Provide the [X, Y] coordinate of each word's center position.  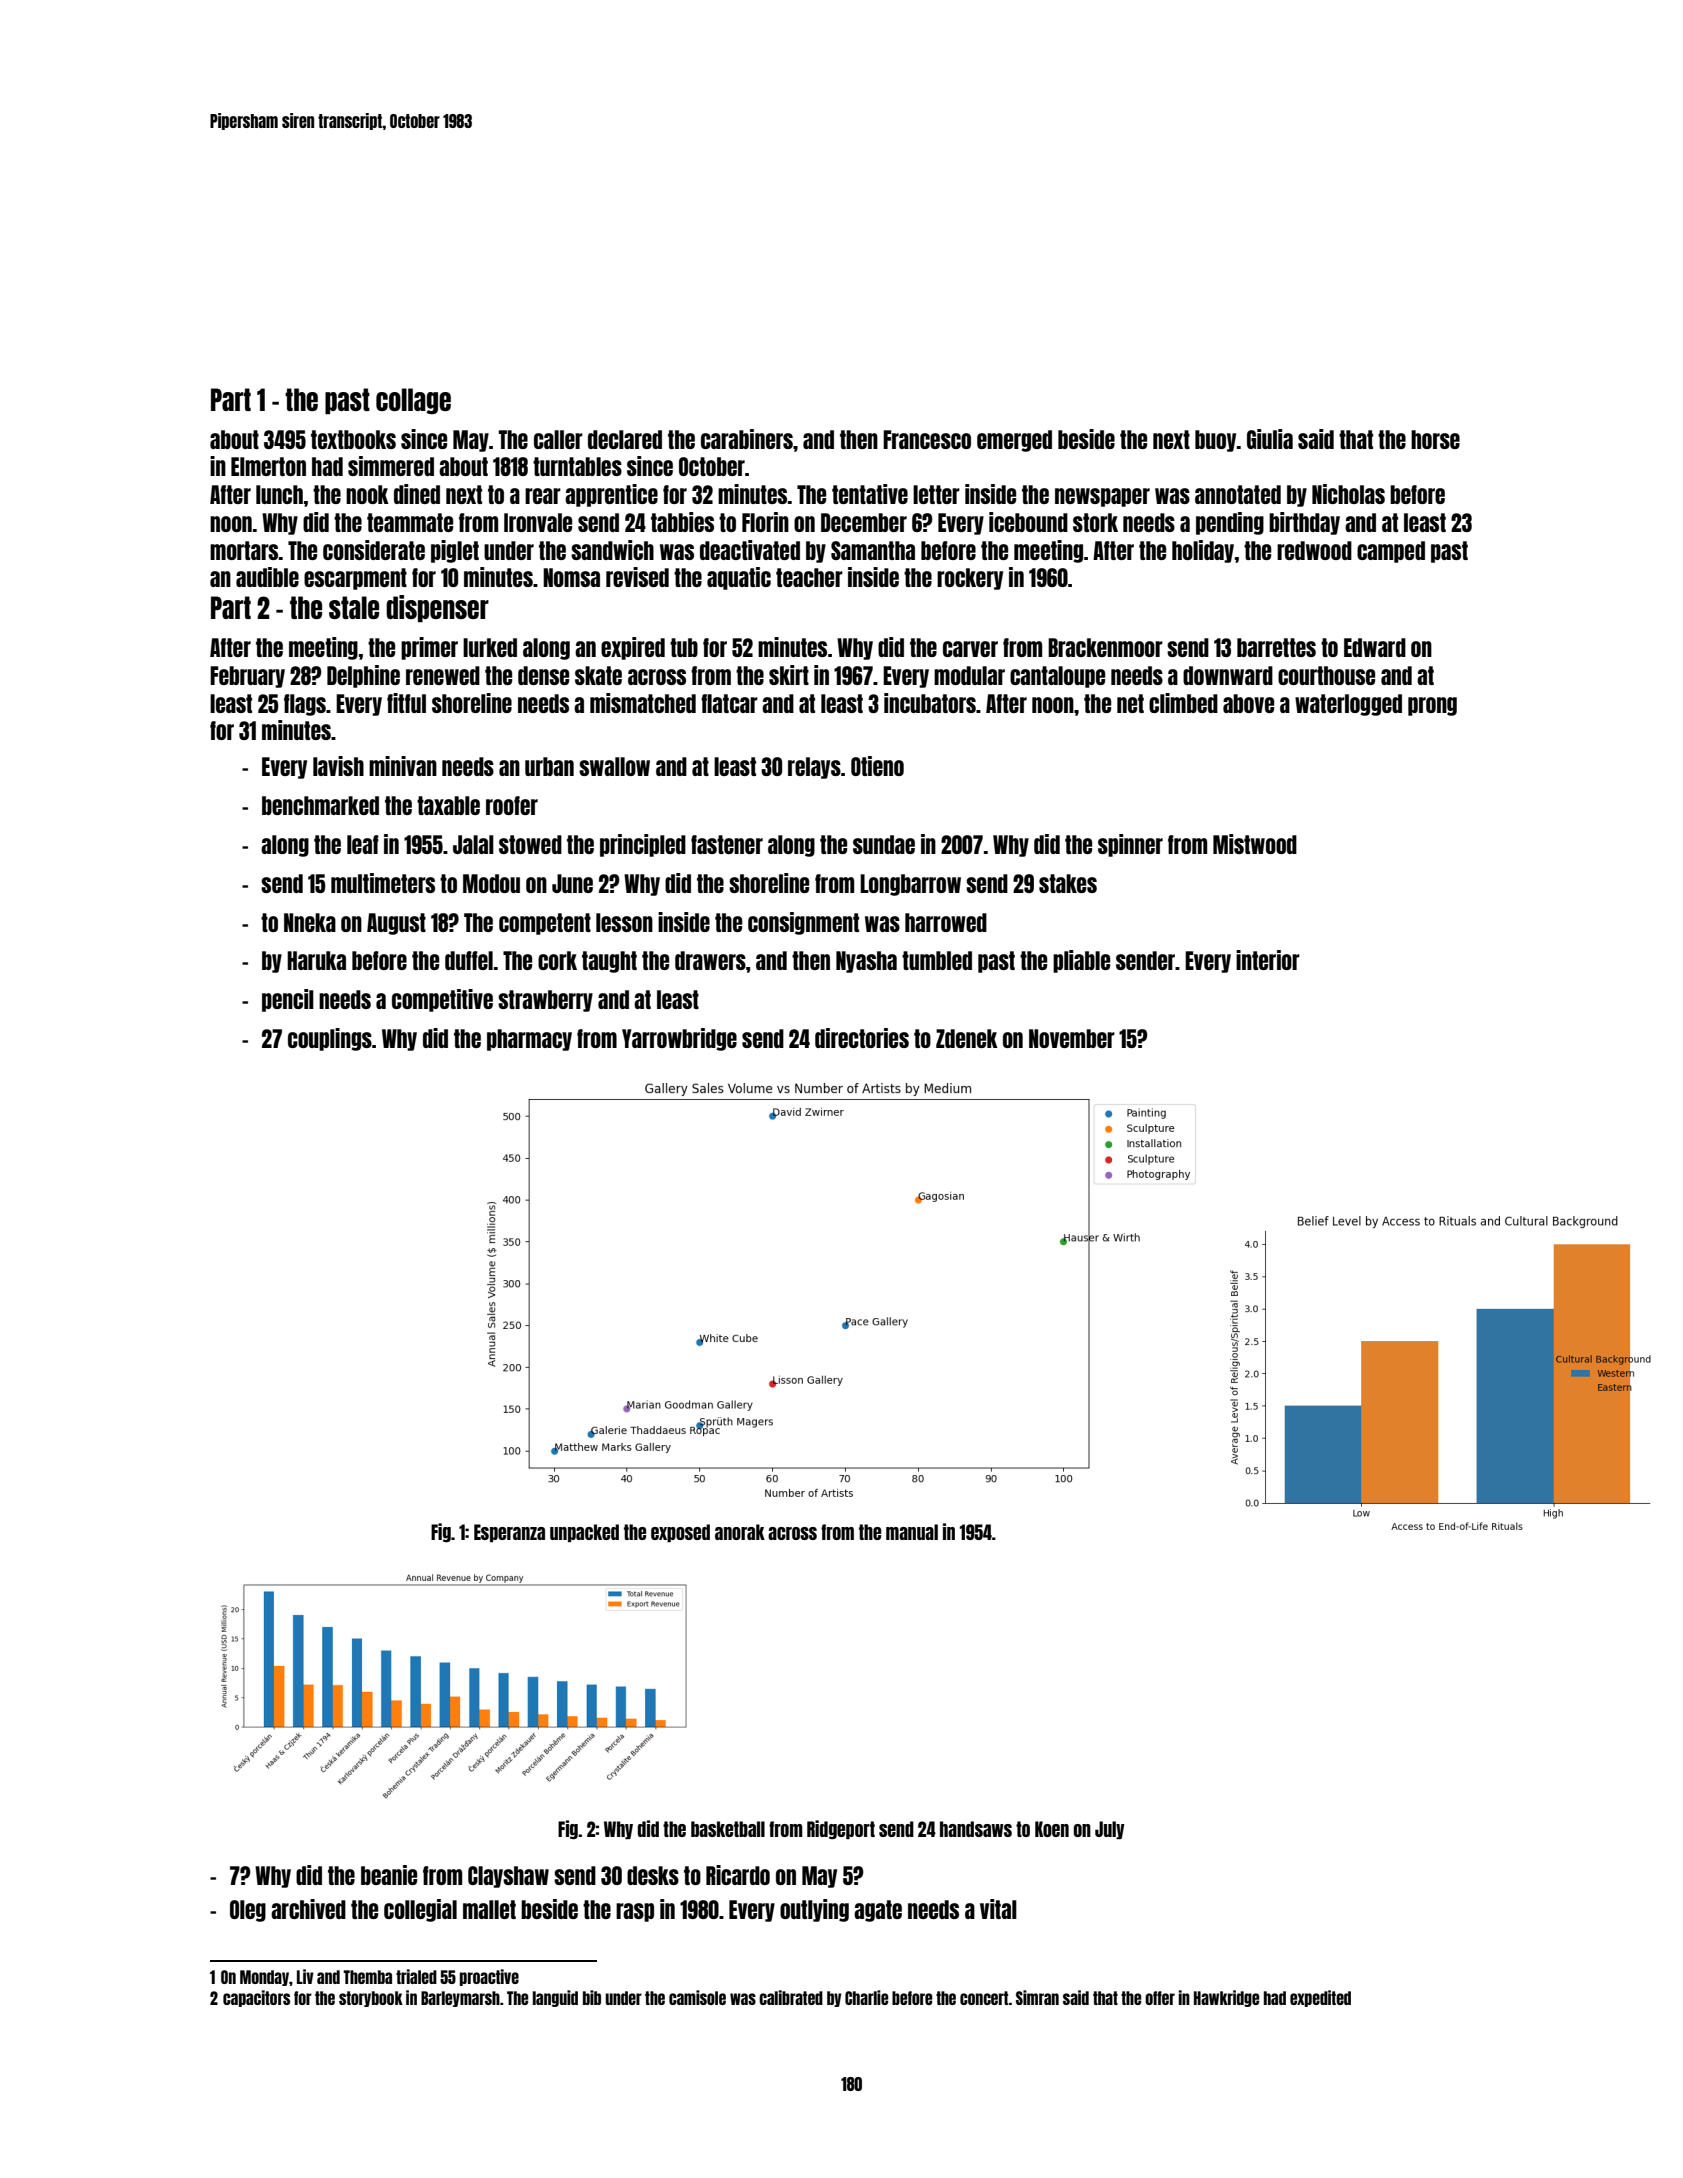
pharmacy [529, 1040]
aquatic [739, 578]
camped [1391, 552]
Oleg [248, 1911]
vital [998, 1909]
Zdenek [967, 1038]
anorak [740, 1532]
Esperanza [509, 1533]
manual [912, 1532]
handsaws [976, 1829]
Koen [1052, 1829]
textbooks [353, 439]
